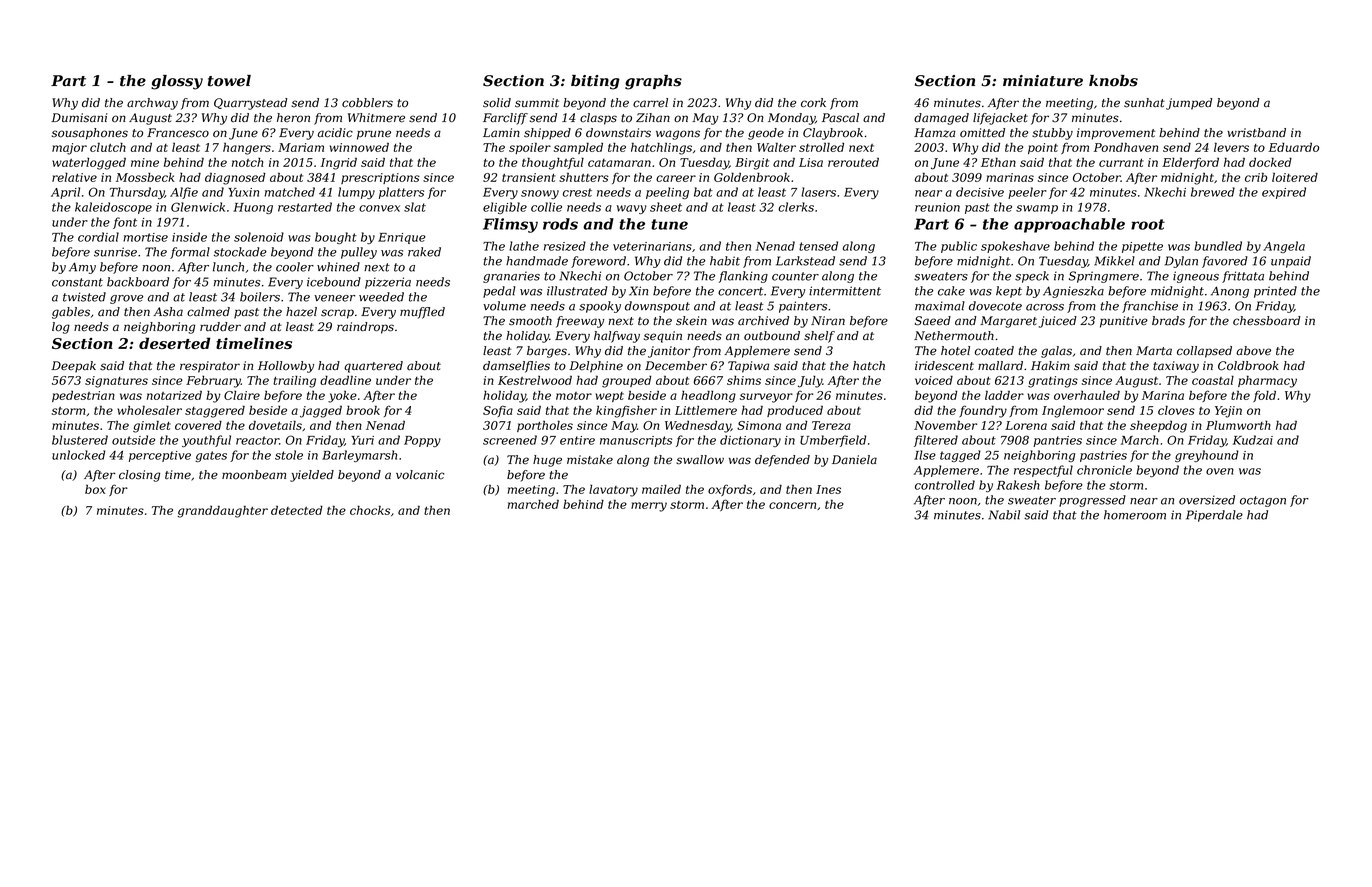  Describe the element at coordinates (1264, 396) in the image. I see `fold` at that location.
